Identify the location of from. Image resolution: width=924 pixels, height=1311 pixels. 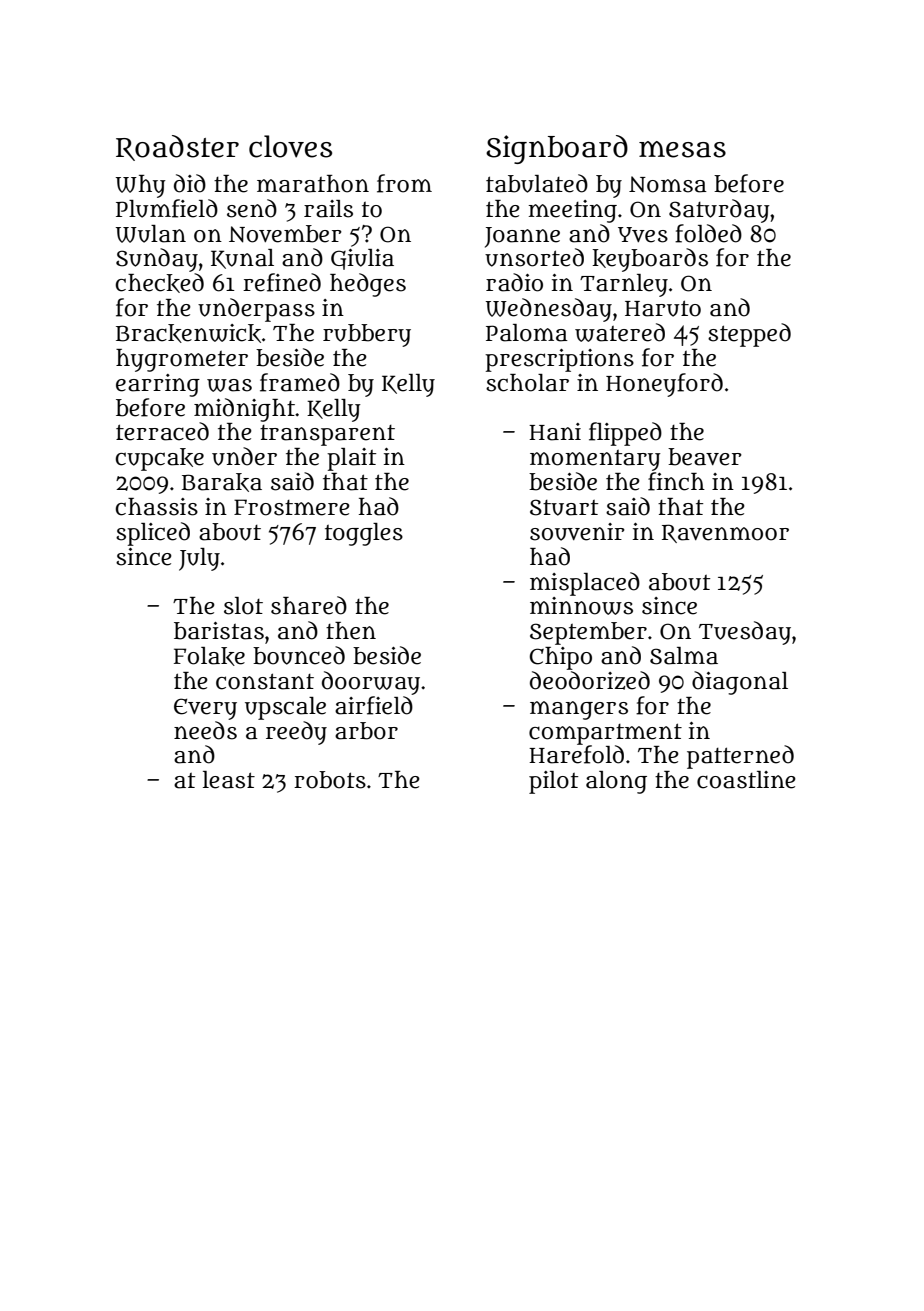
(404, 183).
